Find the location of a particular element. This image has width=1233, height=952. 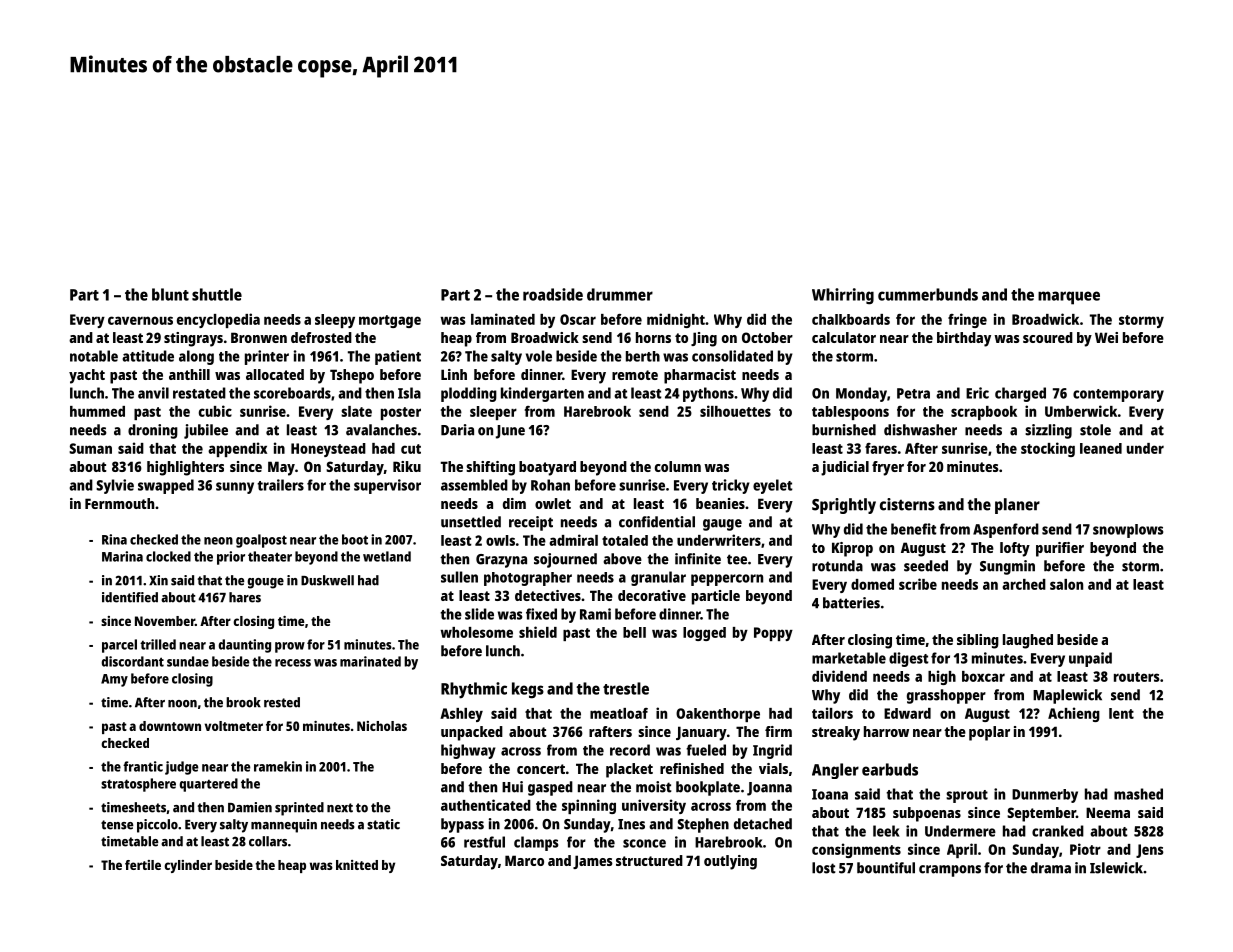

prow is located at coordinates (290, 647).
